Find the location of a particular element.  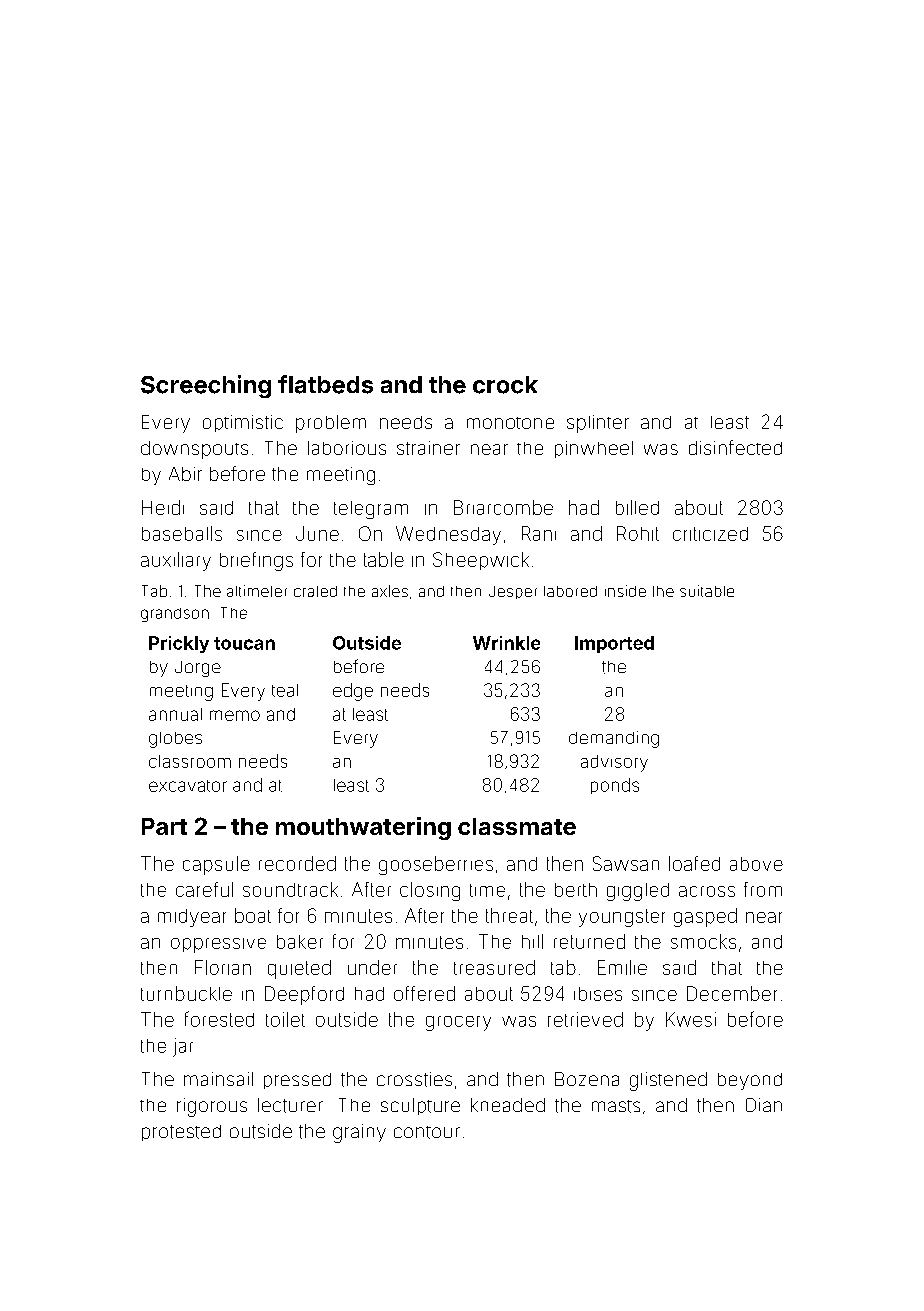

inside is located at coordinates (625, 591).
